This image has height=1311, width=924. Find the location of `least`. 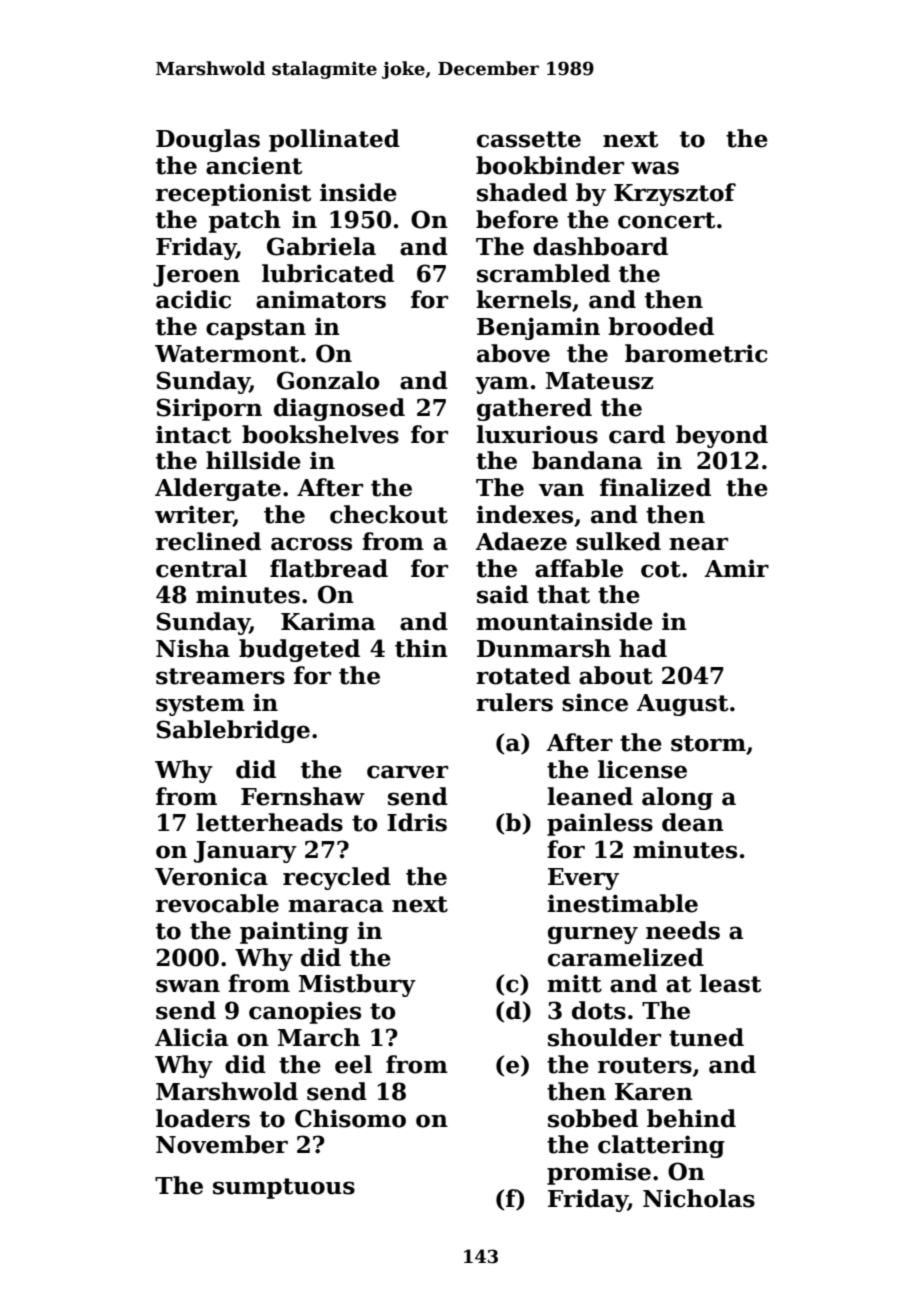

least is located at coordinates (730, 983).
